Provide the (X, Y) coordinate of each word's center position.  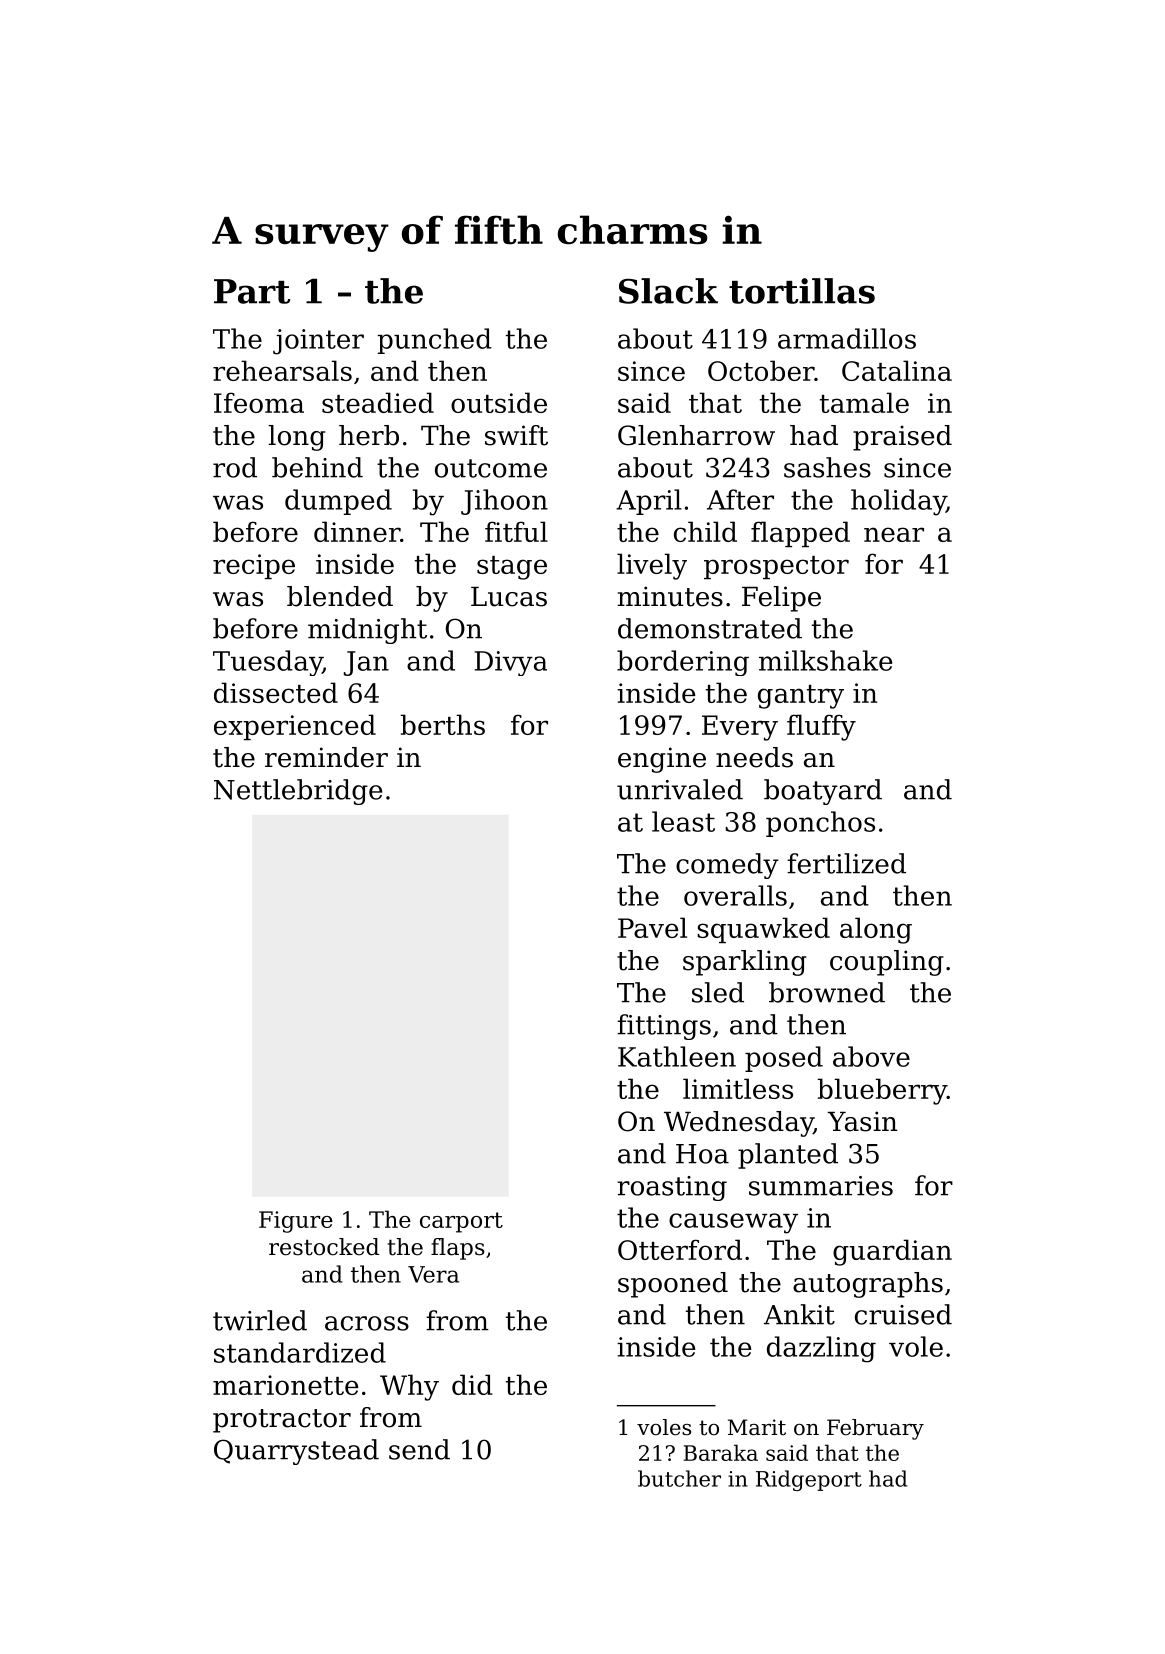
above (871, 1056)
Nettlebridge (298, 792)
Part (252, 291)
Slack (668, 291)
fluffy (821, 727)
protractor (282, 1421)
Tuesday (267, 663)
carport (461, 1222)
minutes (670, 596)
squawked (763, 930)
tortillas (802, 291)
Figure (296, 1222)
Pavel (652, 927)
